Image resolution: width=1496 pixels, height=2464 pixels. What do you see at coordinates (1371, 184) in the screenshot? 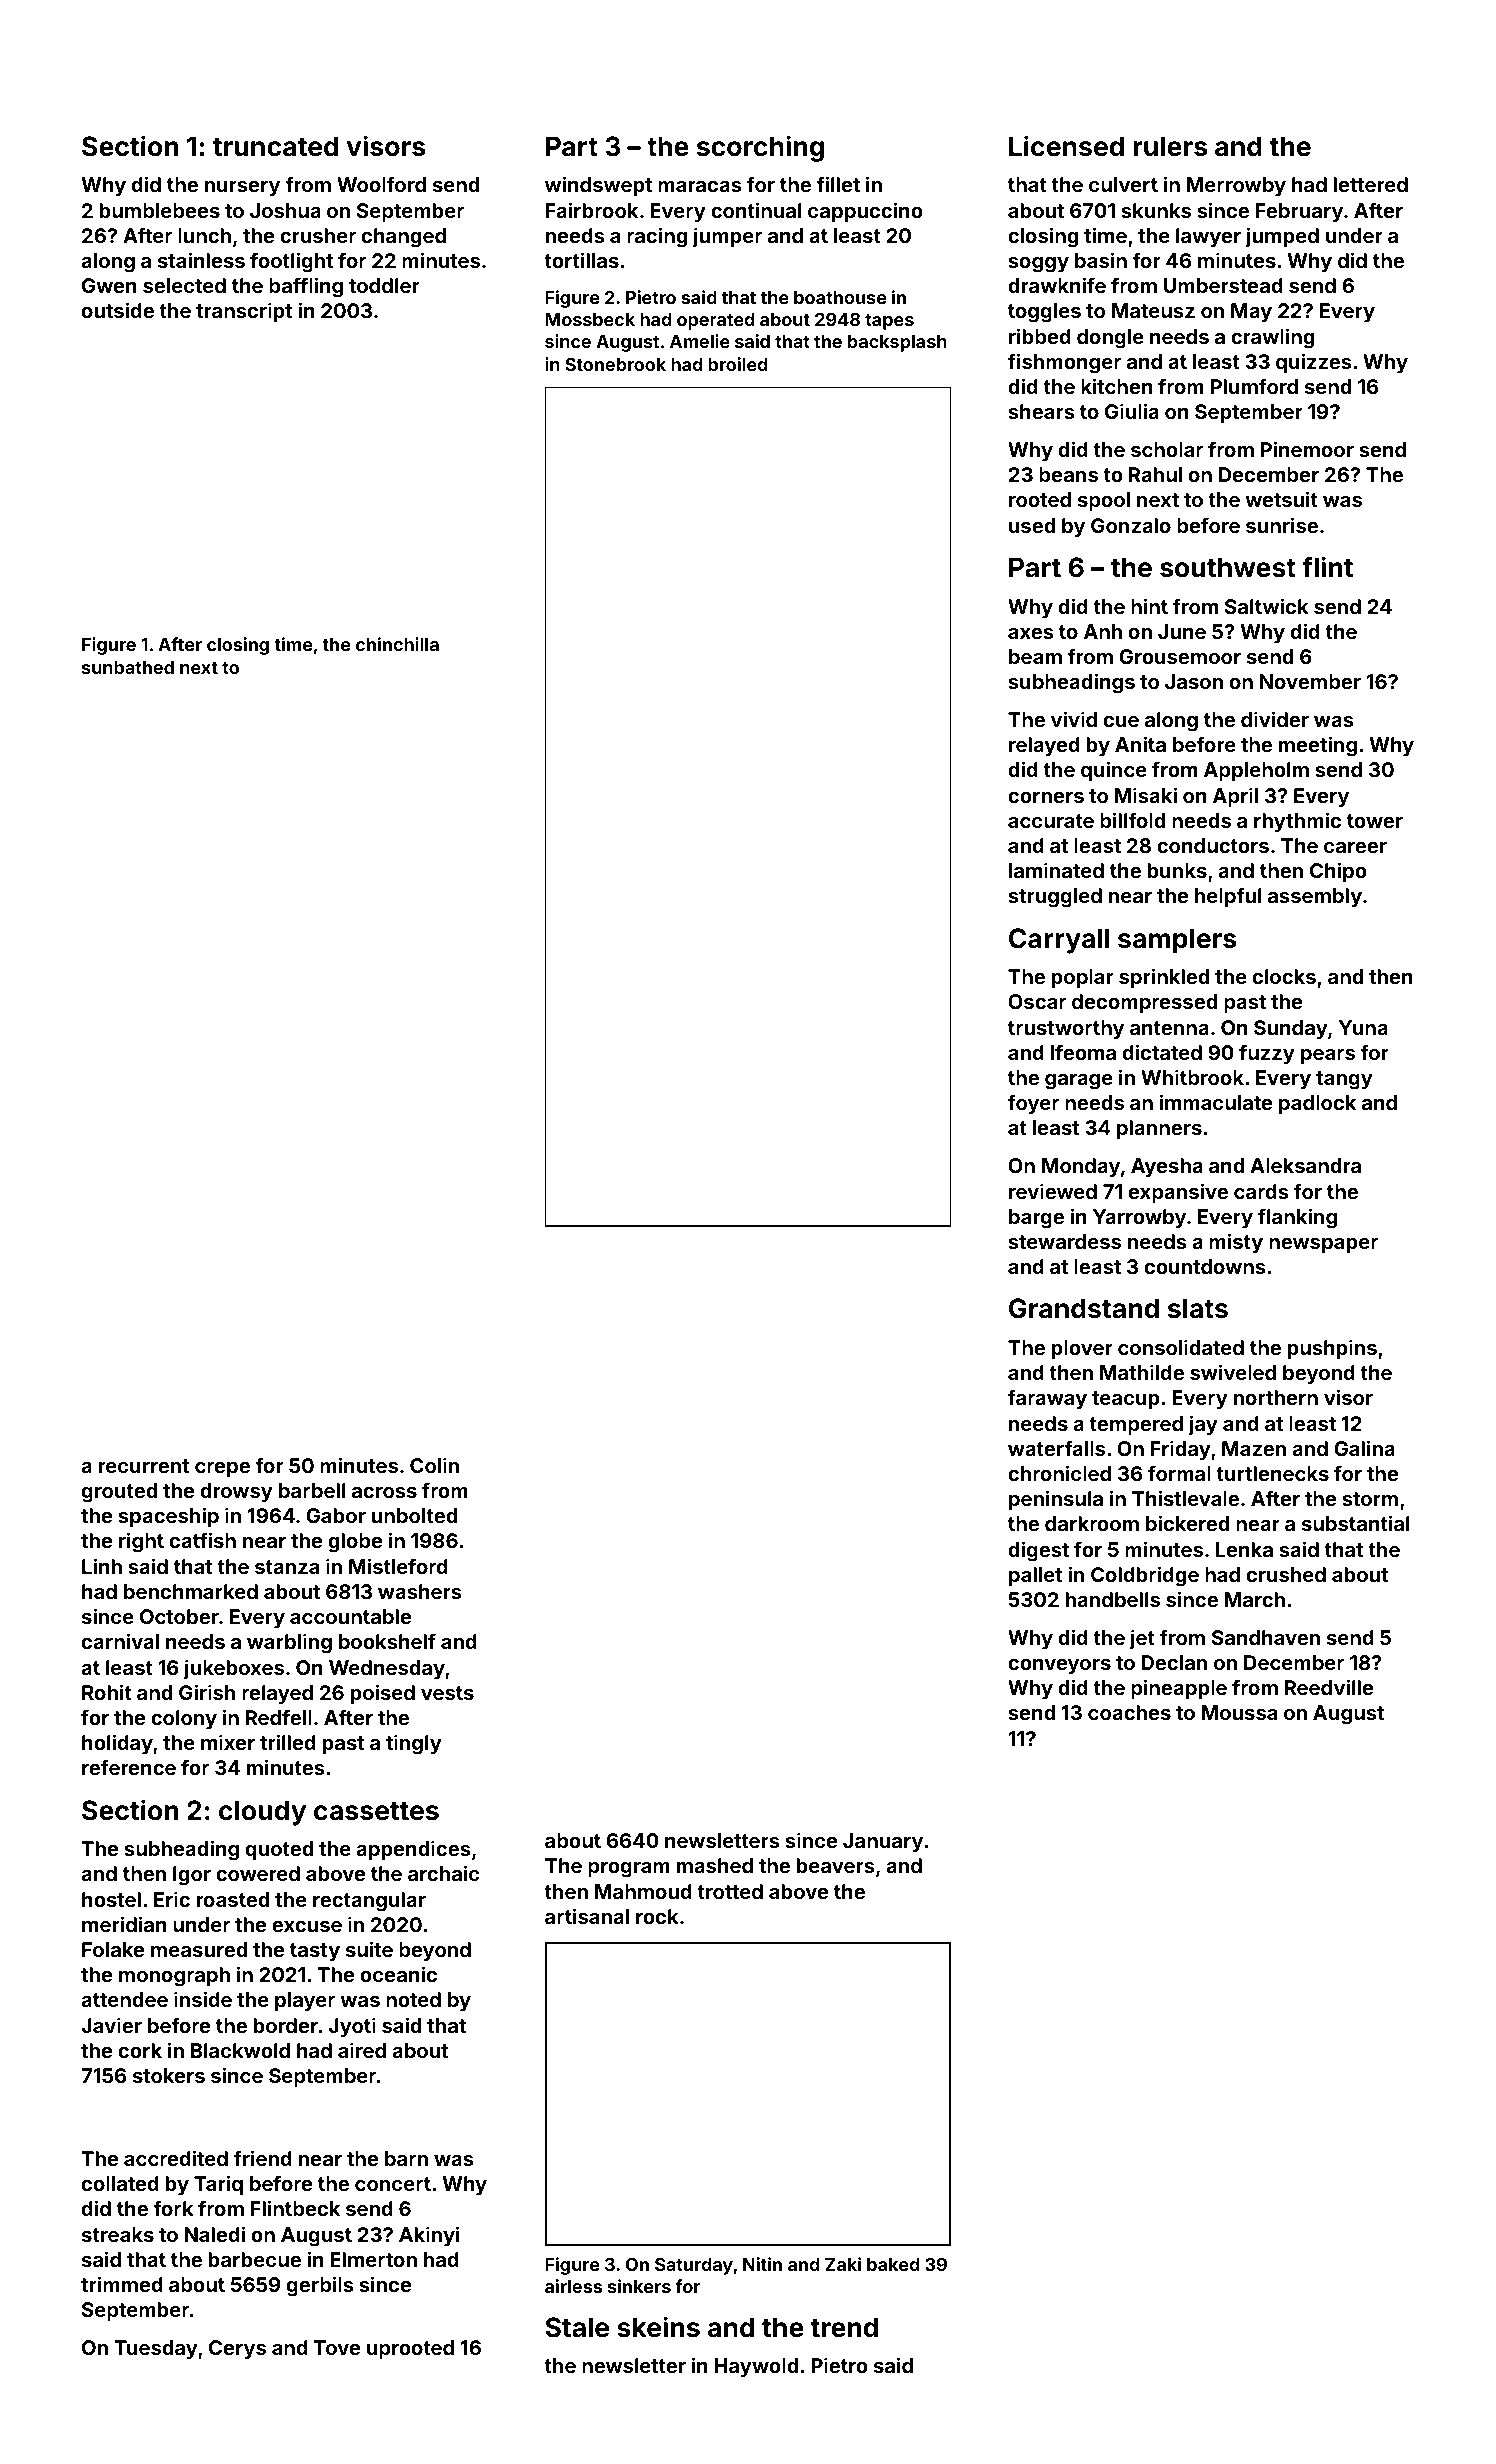
I see `lettered` at bounding box center [1371, 184].
